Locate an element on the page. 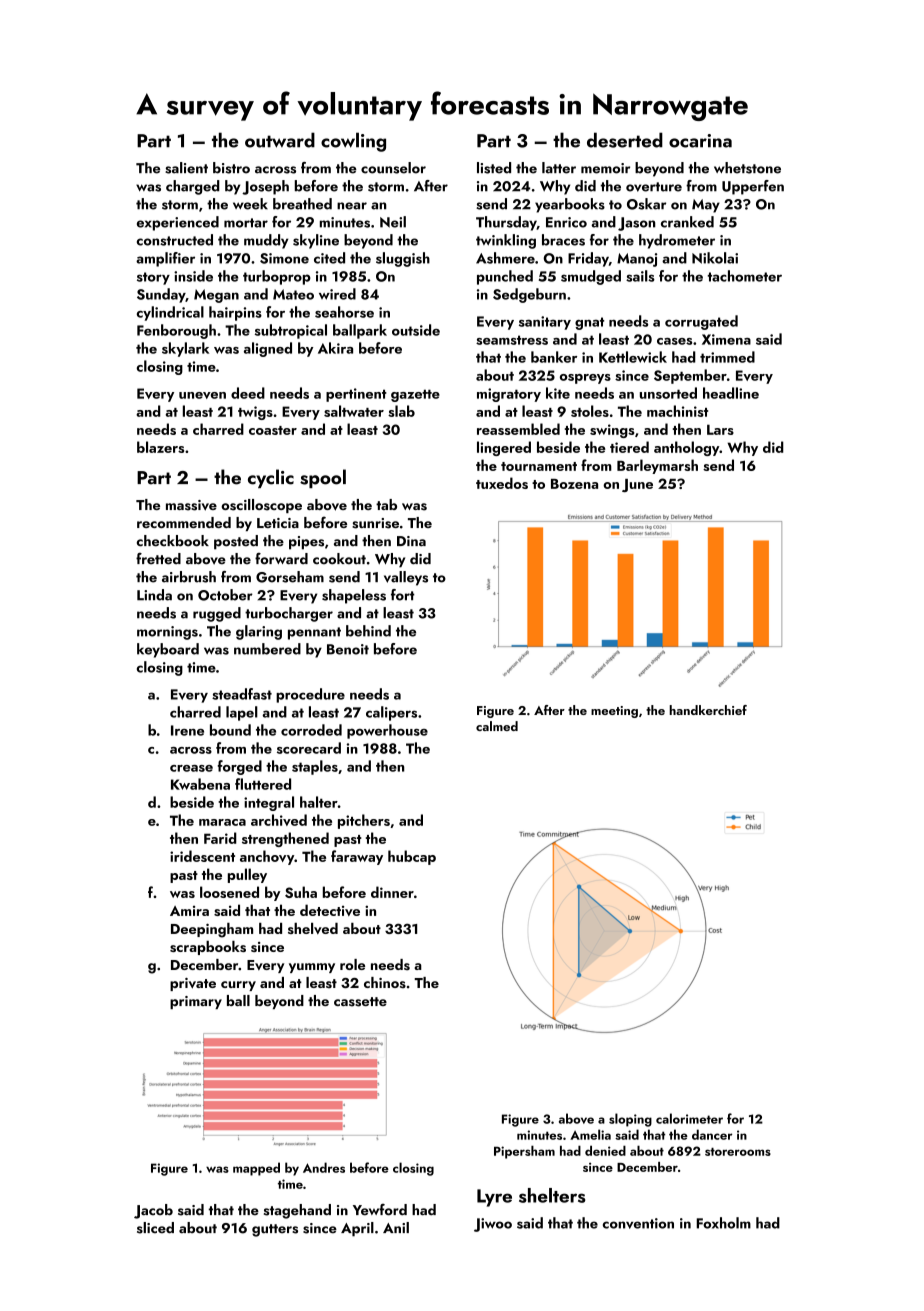  hubcap is located at coordinates (412, 857).
